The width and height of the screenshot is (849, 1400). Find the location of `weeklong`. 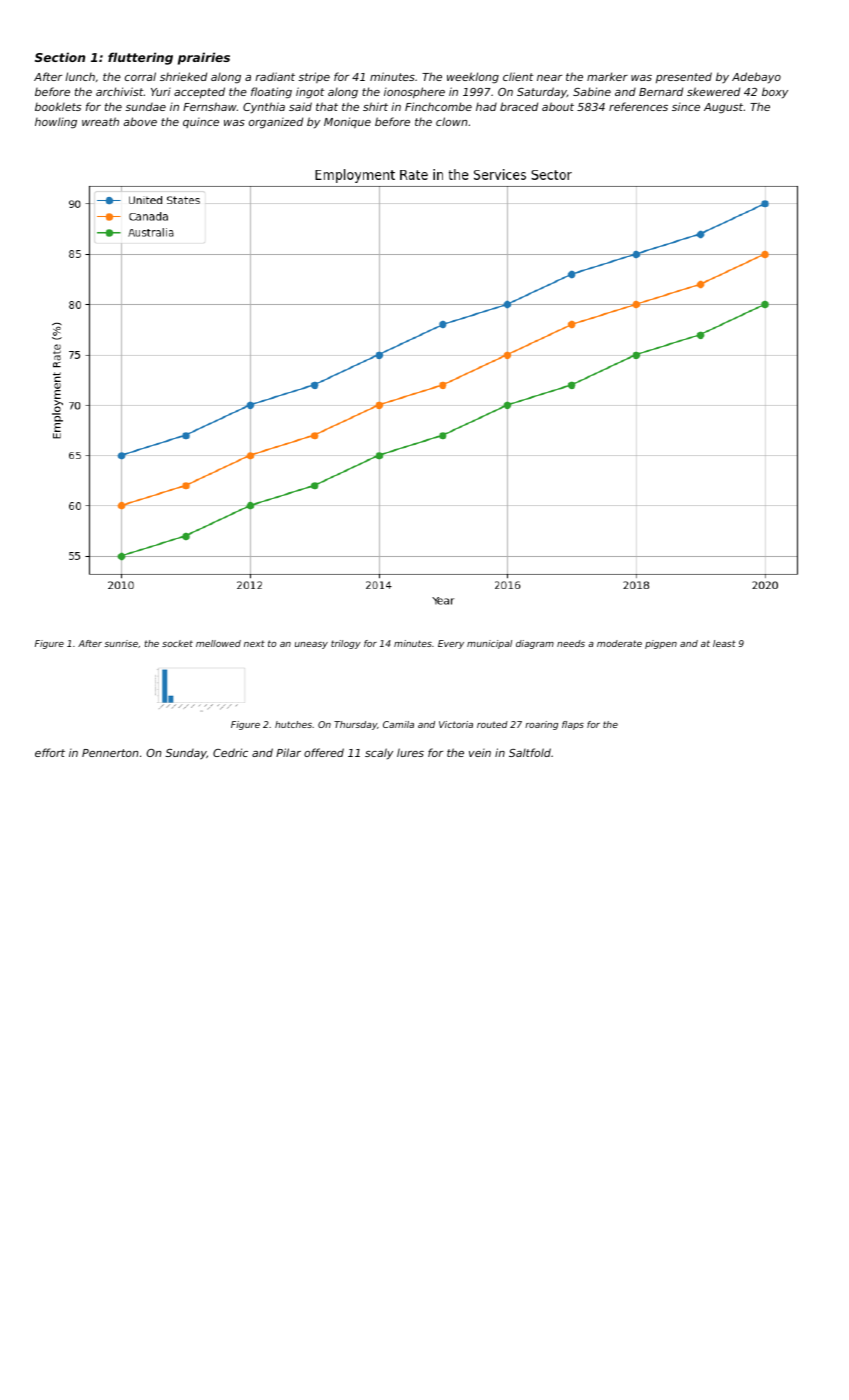

weeklong is located at coordinates (473, 77).
